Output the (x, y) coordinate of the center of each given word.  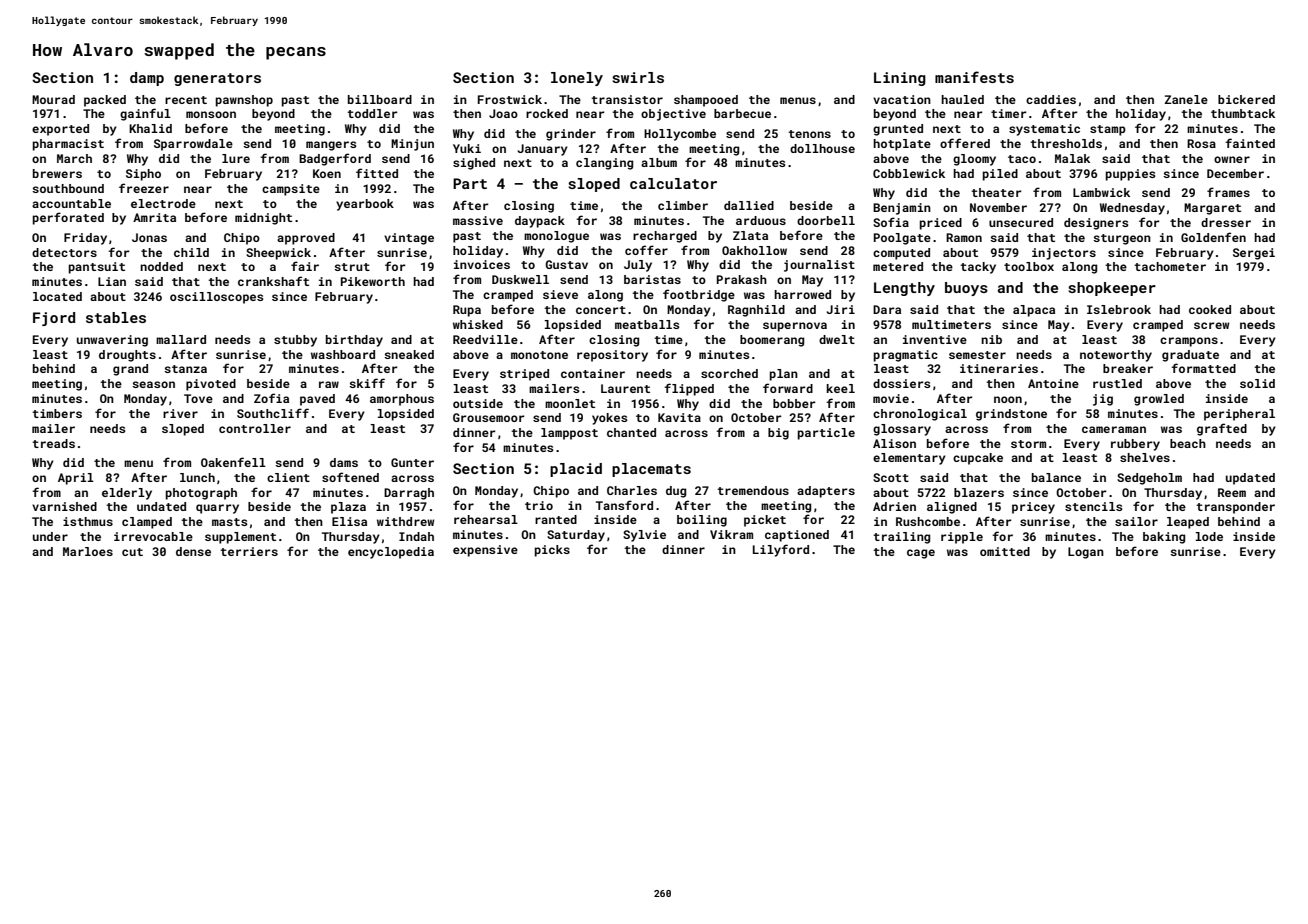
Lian (112, 281)
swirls (638, 77)
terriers (249, 551)
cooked (1210, 309)
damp (147, 79)
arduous (761, 220)
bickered (1246, 99)
